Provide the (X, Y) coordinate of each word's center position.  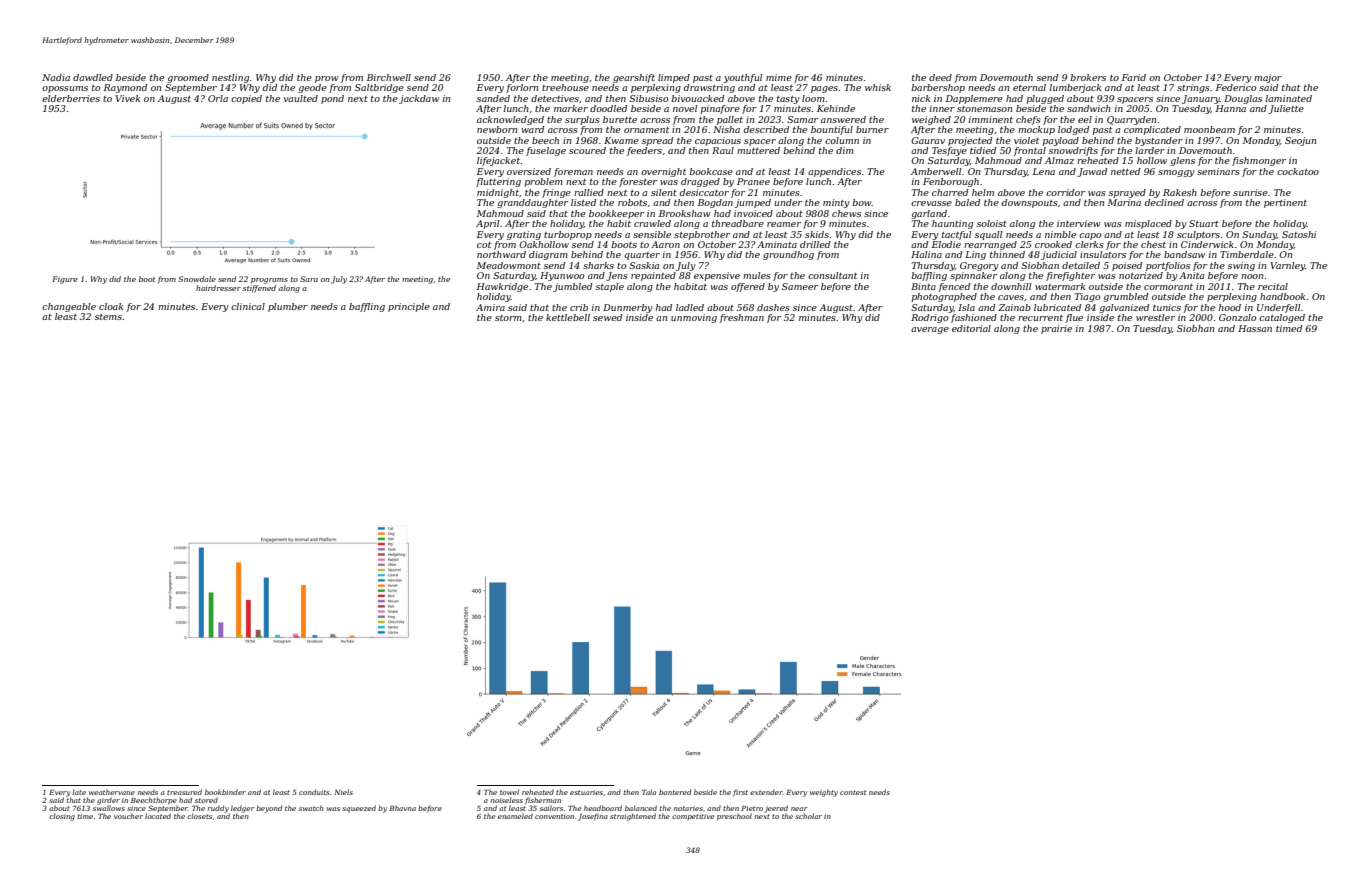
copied (246, 99)
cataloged (1282, 318)
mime (779, 77)
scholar (808, 816)
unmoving (694, 318)
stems (108, 317)
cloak (111, 306)
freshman (741, 318)
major (1268, 78)
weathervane (112, 792)
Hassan (1255, 328)
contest (853, 792)
